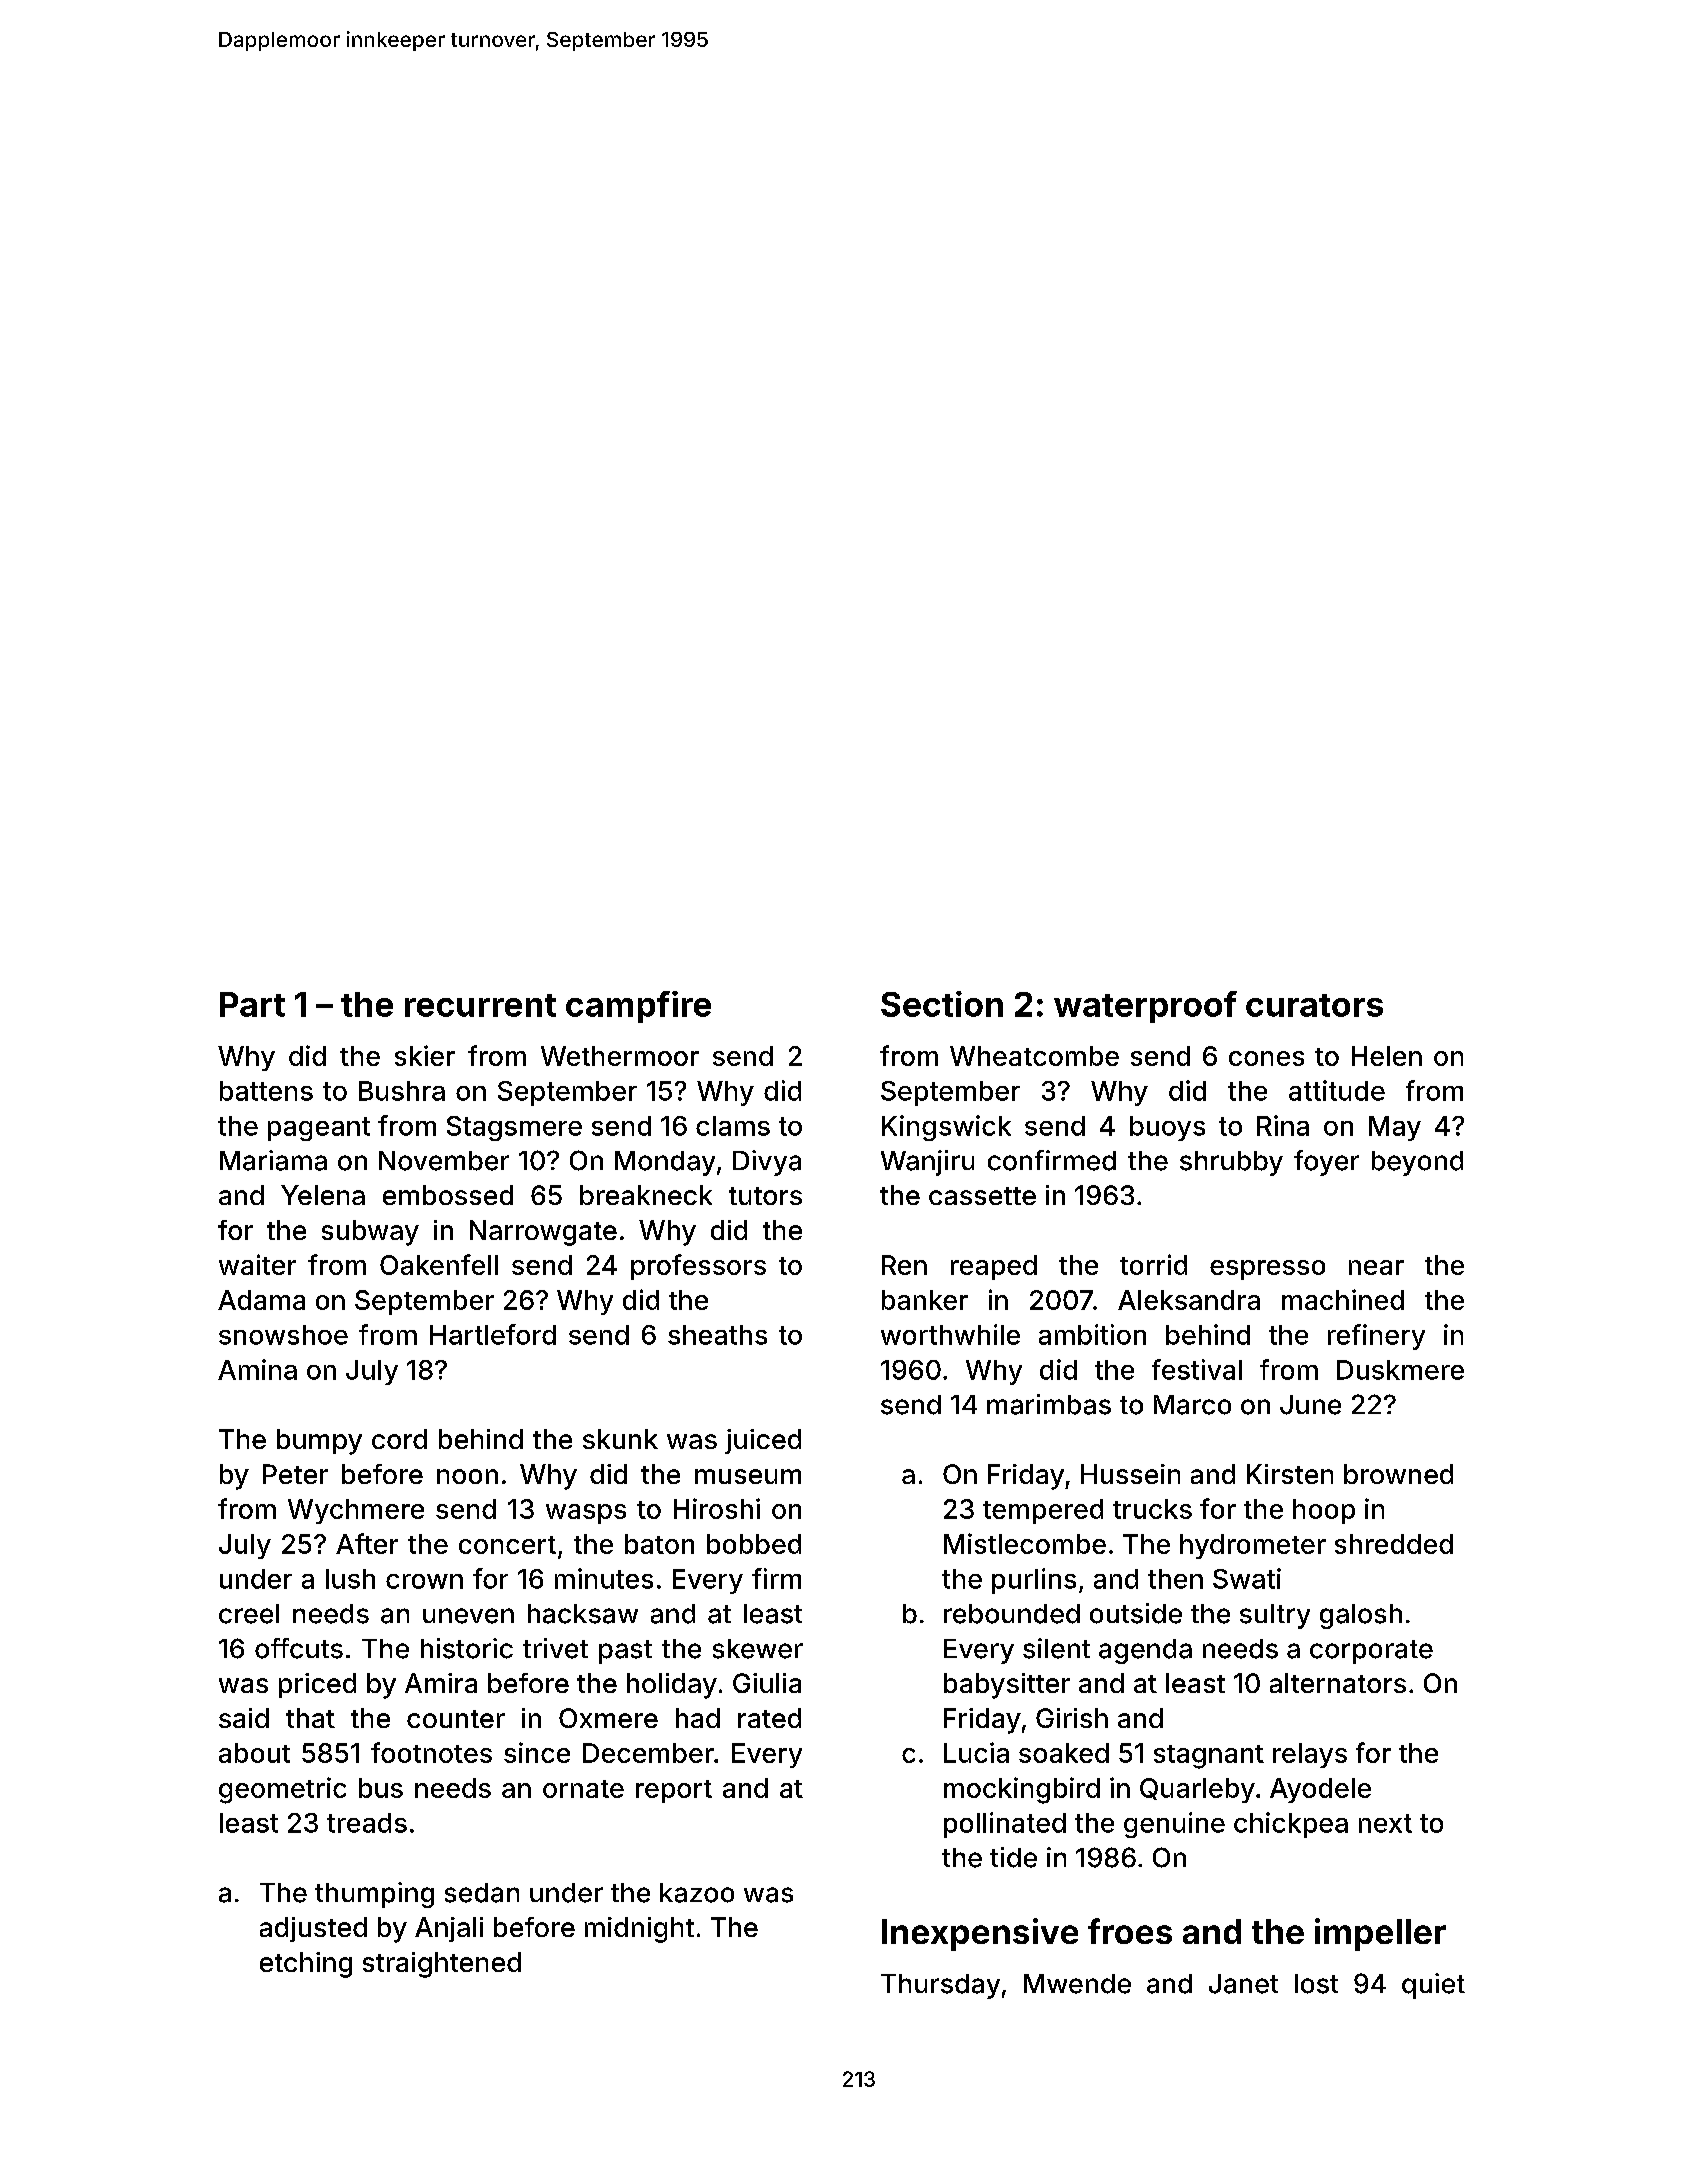 Image resolution: width=1683 pixels, height=2178 pixels. I want to click on museum, so click(748, 1476).
